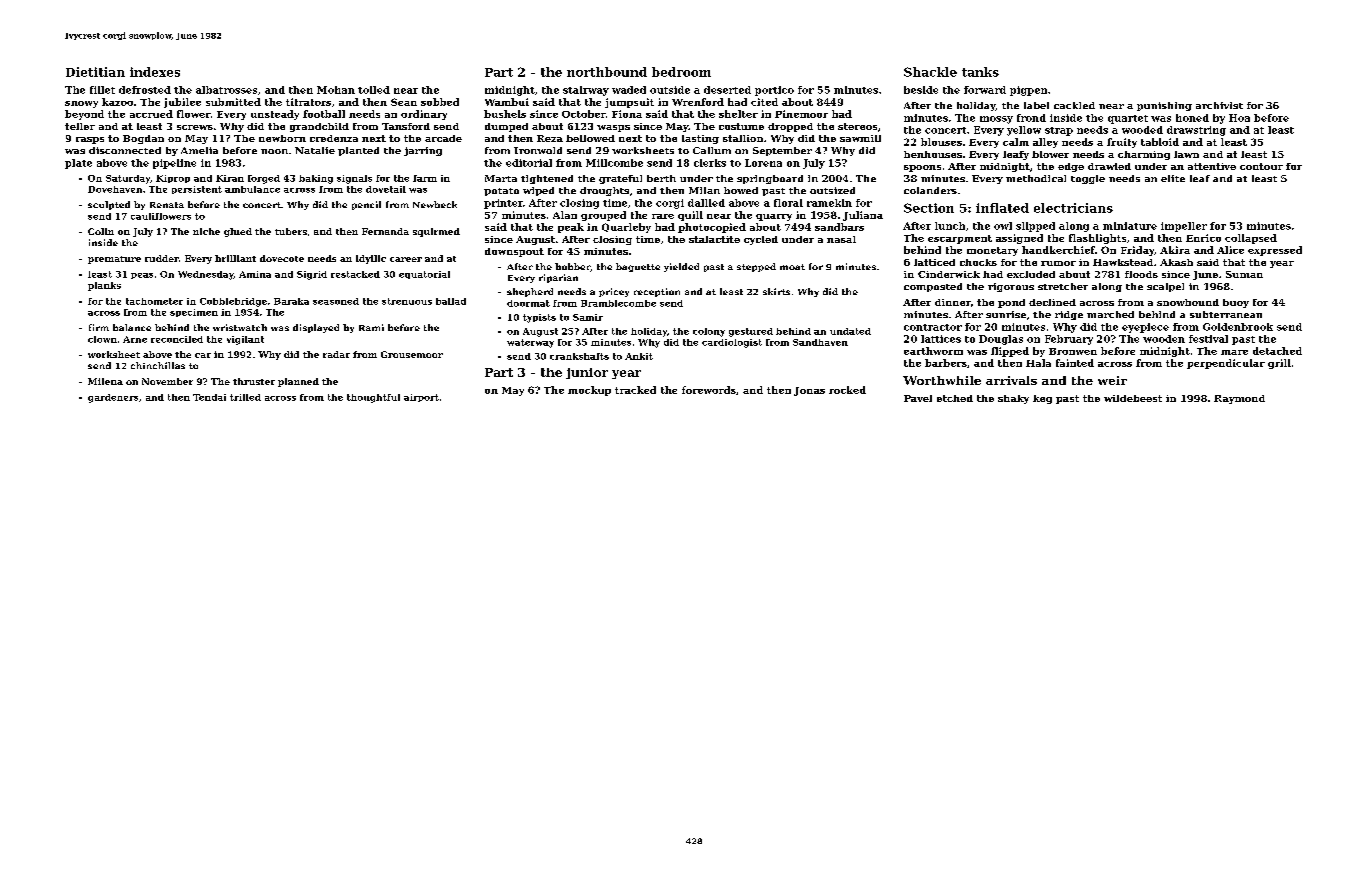  Describe the element at coordinates (1244, 274) in the page. I see `Suman` at that location.
